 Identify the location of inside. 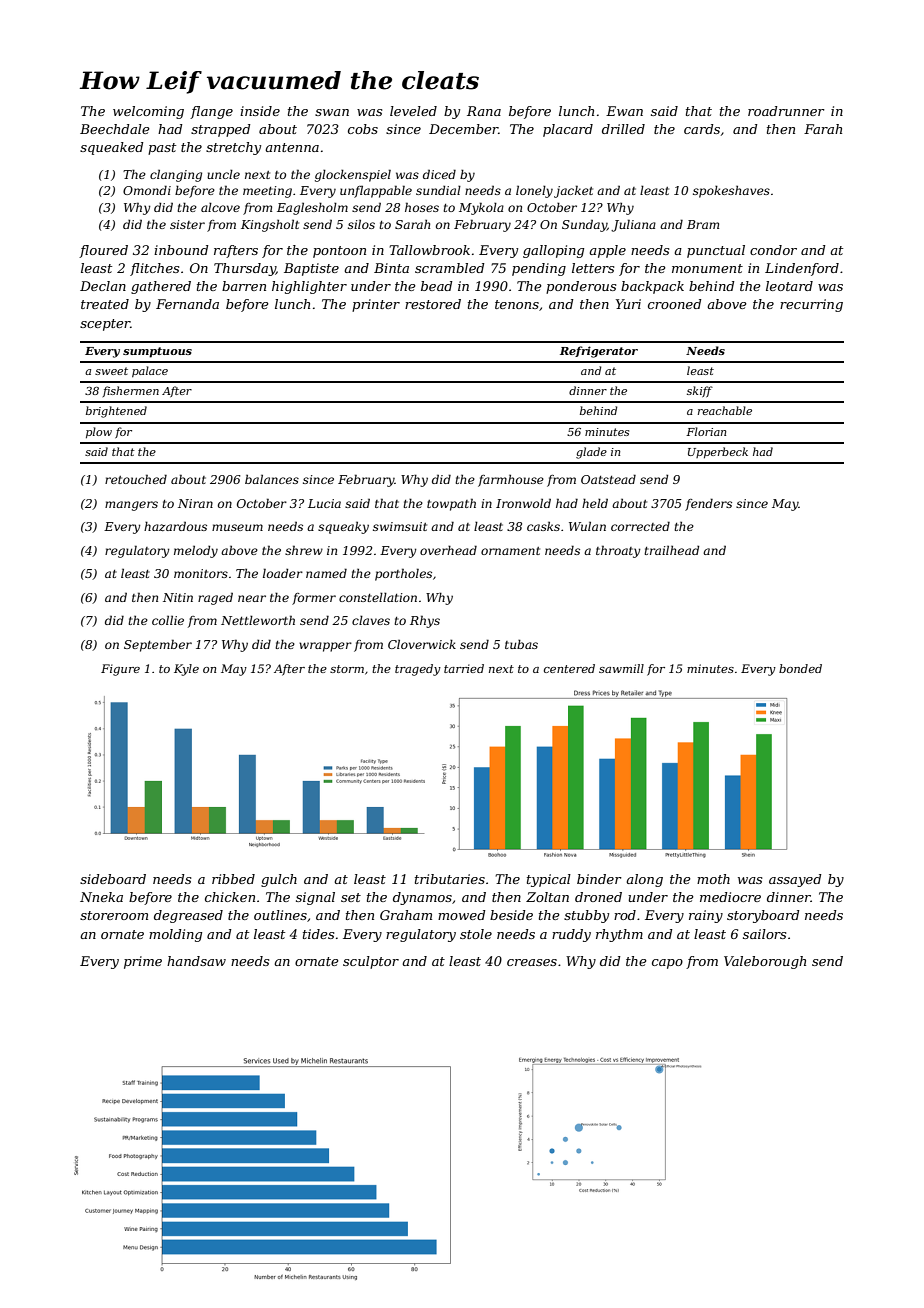
(260, 111).
